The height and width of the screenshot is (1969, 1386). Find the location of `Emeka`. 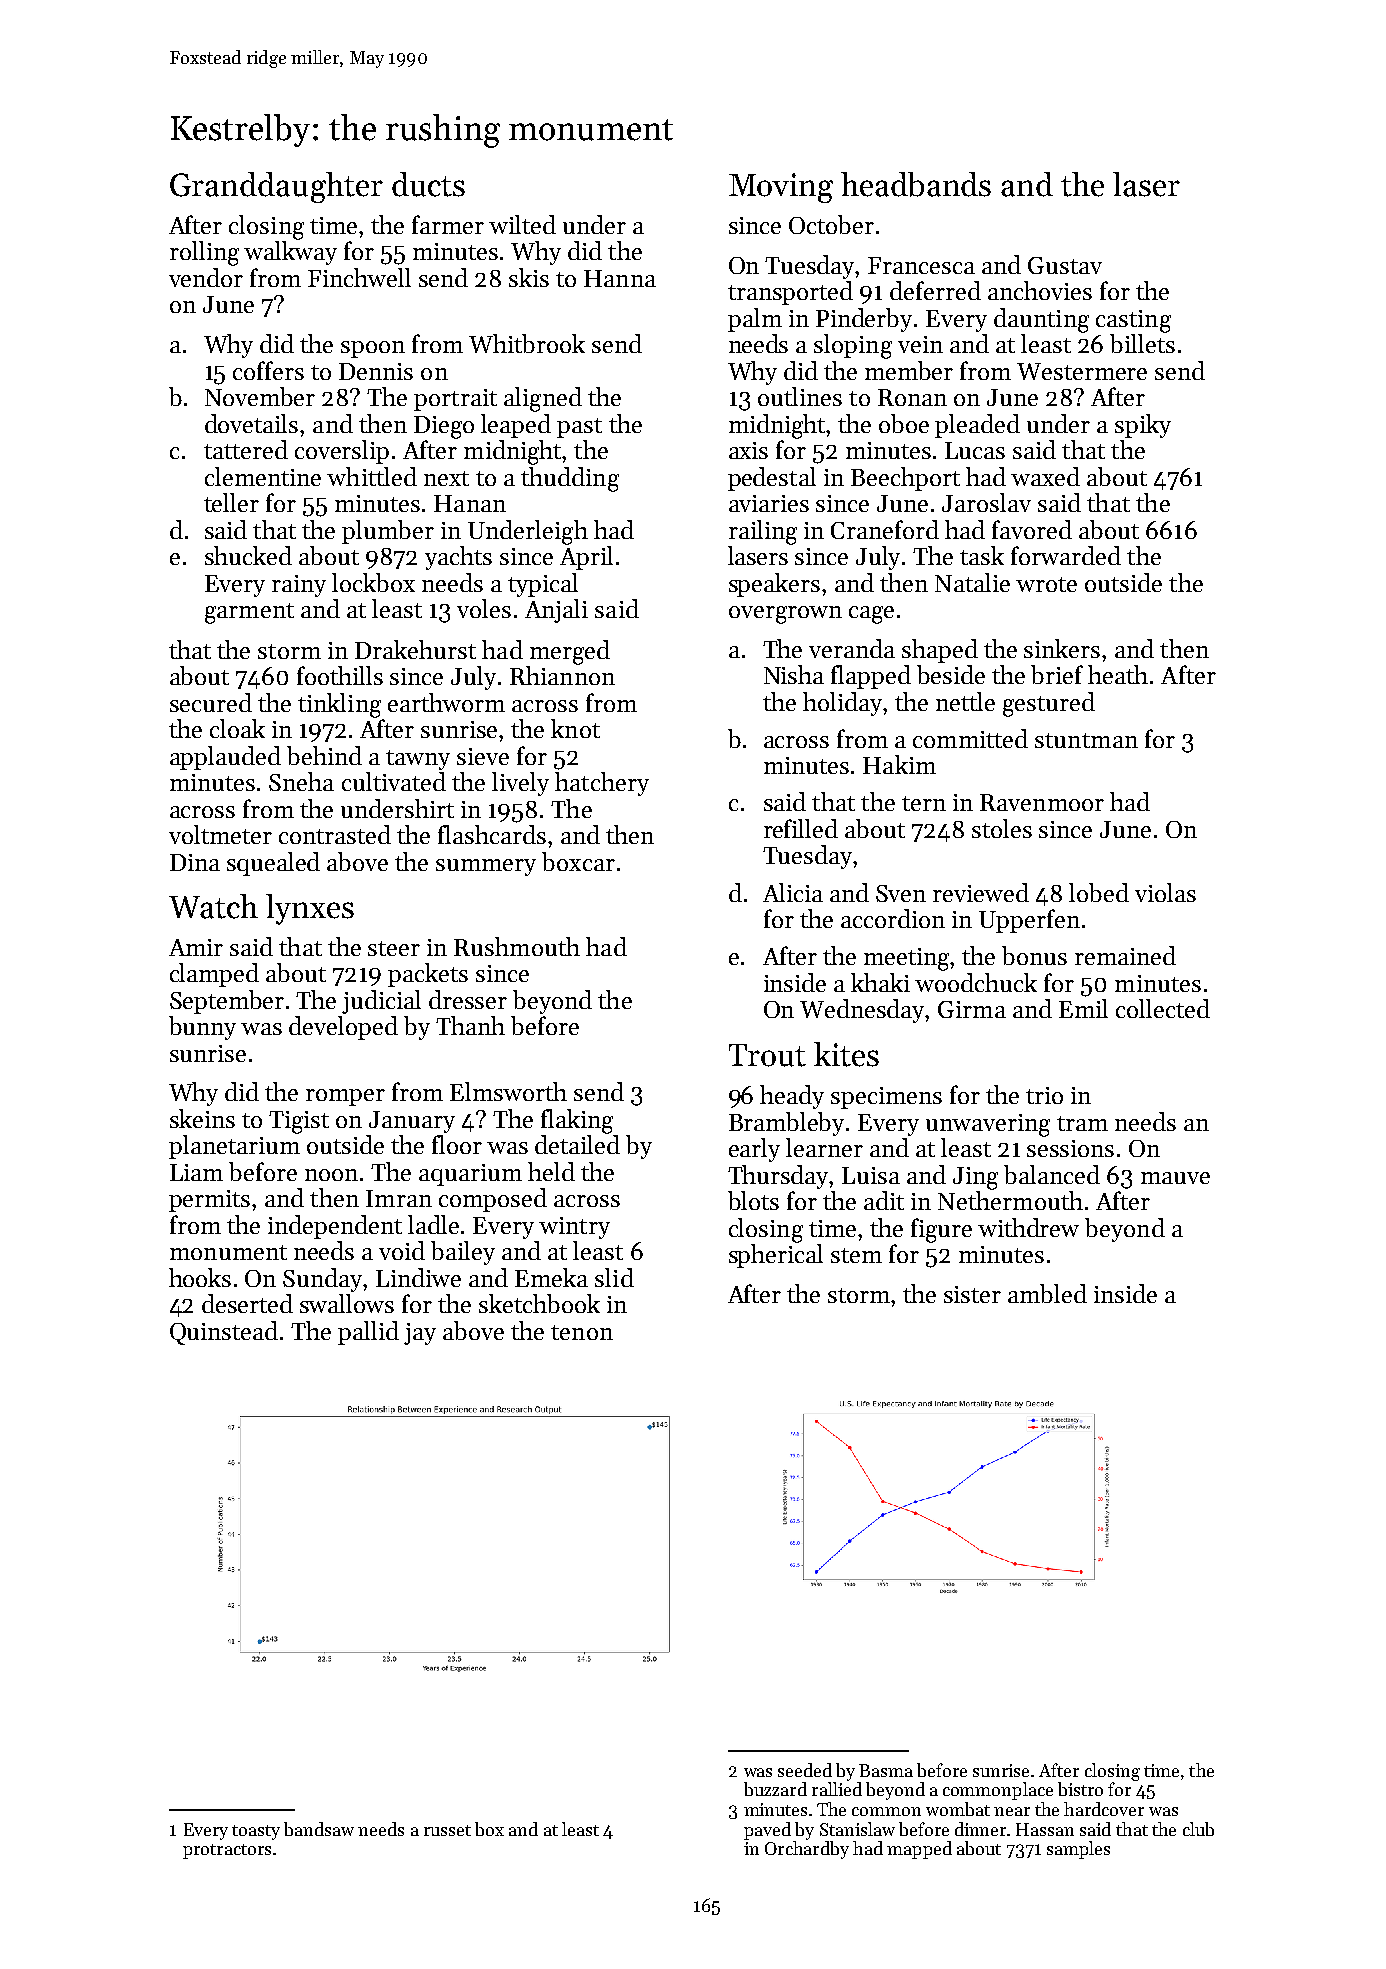

Emeka is located at coordinates (551, 1277).
